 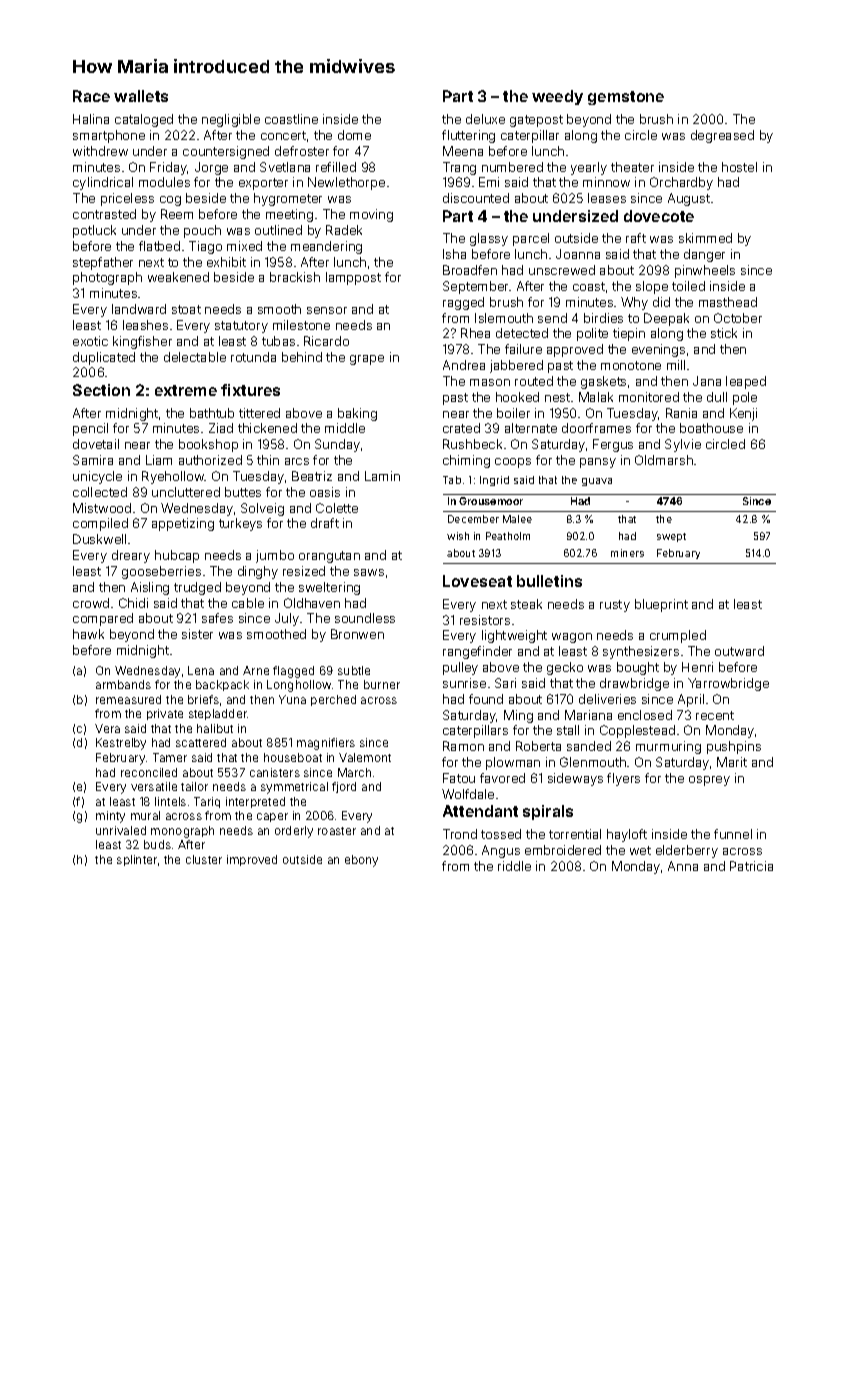 I want to click on outward, so click(x=739, y=651).
